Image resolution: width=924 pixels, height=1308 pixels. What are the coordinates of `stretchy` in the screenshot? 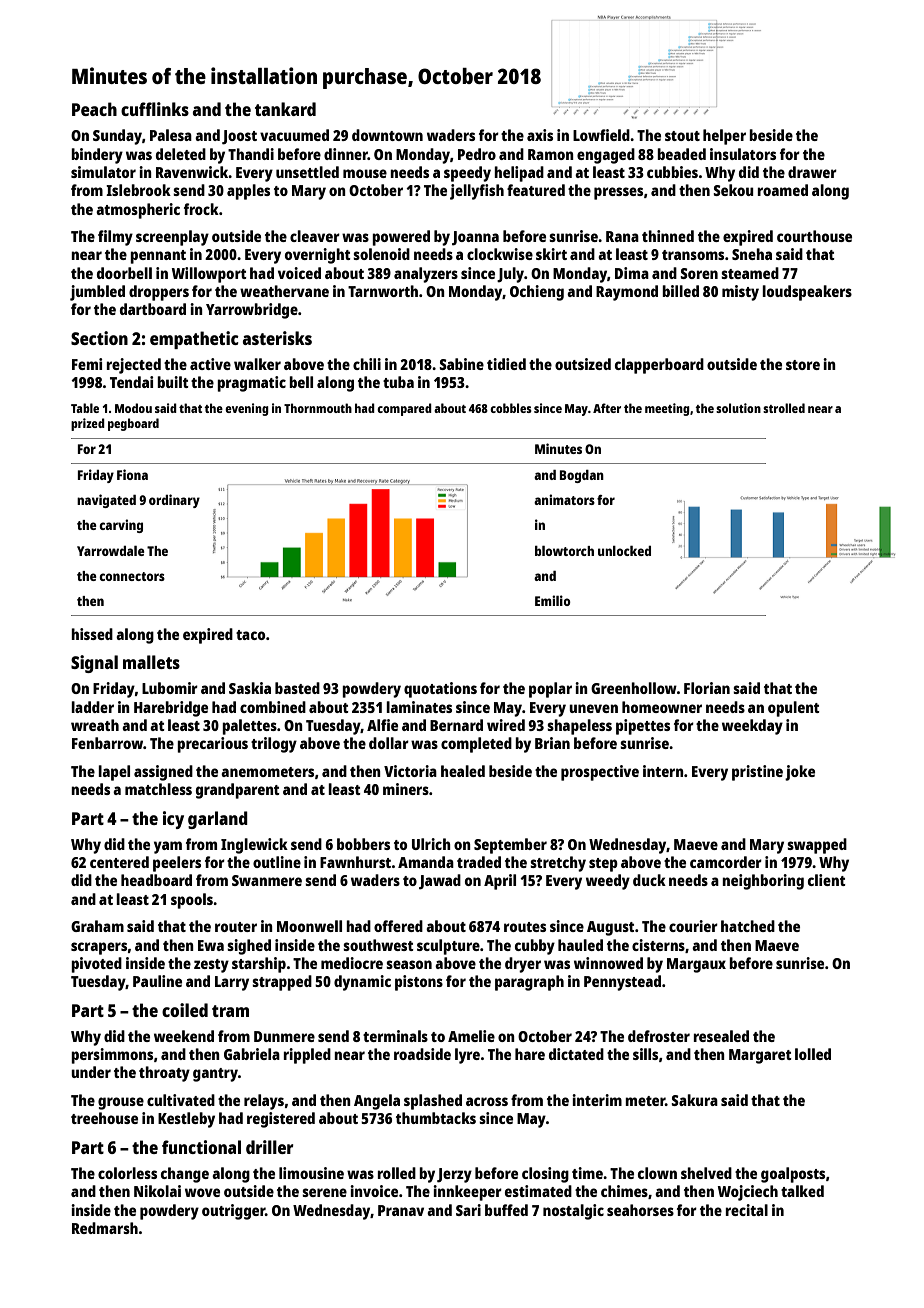 It's located at (558, 864).
